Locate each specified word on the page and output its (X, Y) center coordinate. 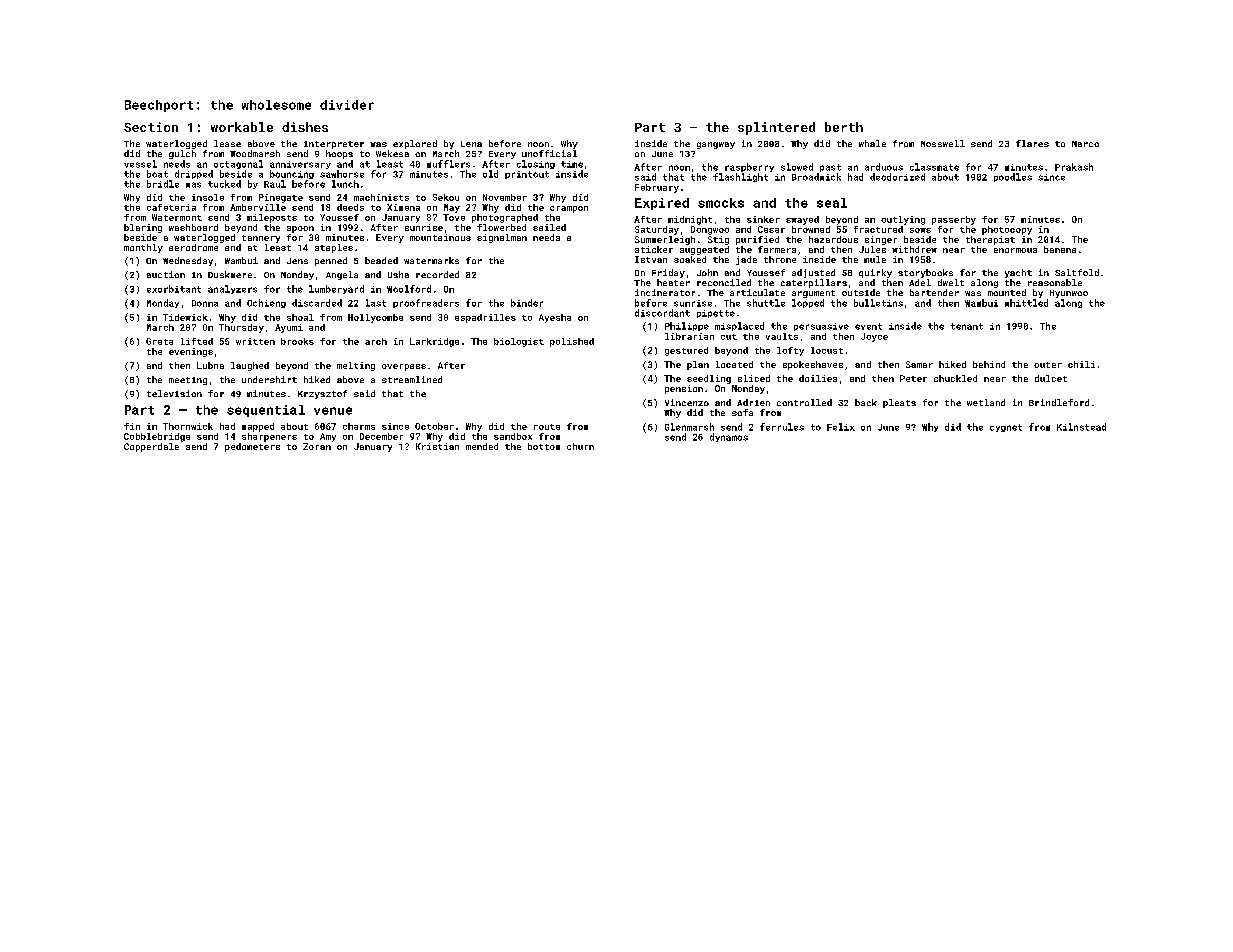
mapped (258, 427)
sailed (549, 227)
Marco (1085, 144)
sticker (654, 249)
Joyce (874, 337)
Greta (159, 341)
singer (881, 240)
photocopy (1007, 230)
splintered (776, 128)
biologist (519, 342)
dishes (305, 127)
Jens (297, 261)
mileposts (272, 218)
